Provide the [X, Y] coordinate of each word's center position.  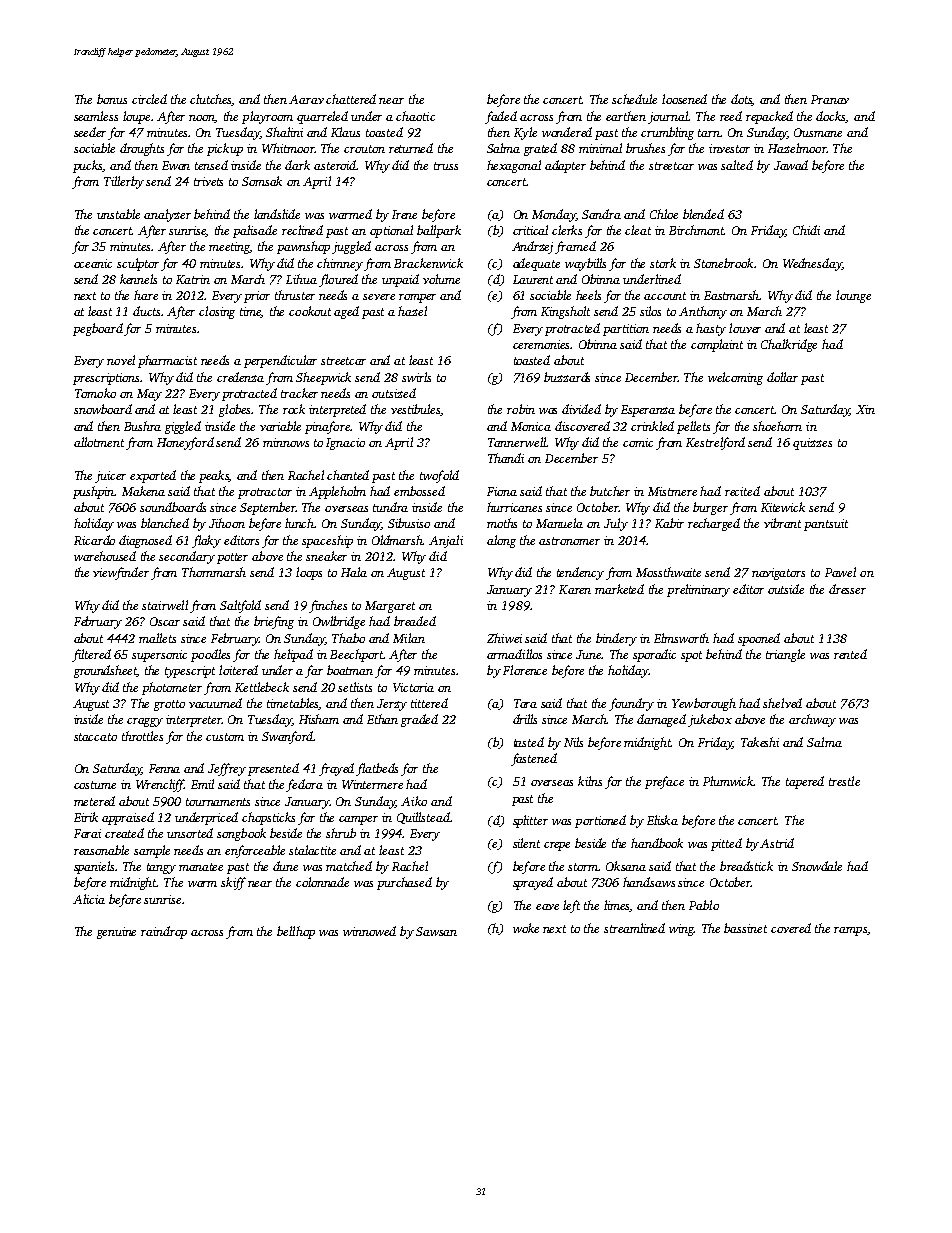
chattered [351, 99]
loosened [684, 99]
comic [638, 442]
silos [650, 311]
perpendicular [280, 361]
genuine [116, 933]
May [149, 395]
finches [328, 606]
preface [664, 782]
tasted [529, 742]
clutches [211, 100]
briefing [274, 622]
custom [225, 737]
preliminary [698, 590]
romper [417, 298]
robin [521, 409]
